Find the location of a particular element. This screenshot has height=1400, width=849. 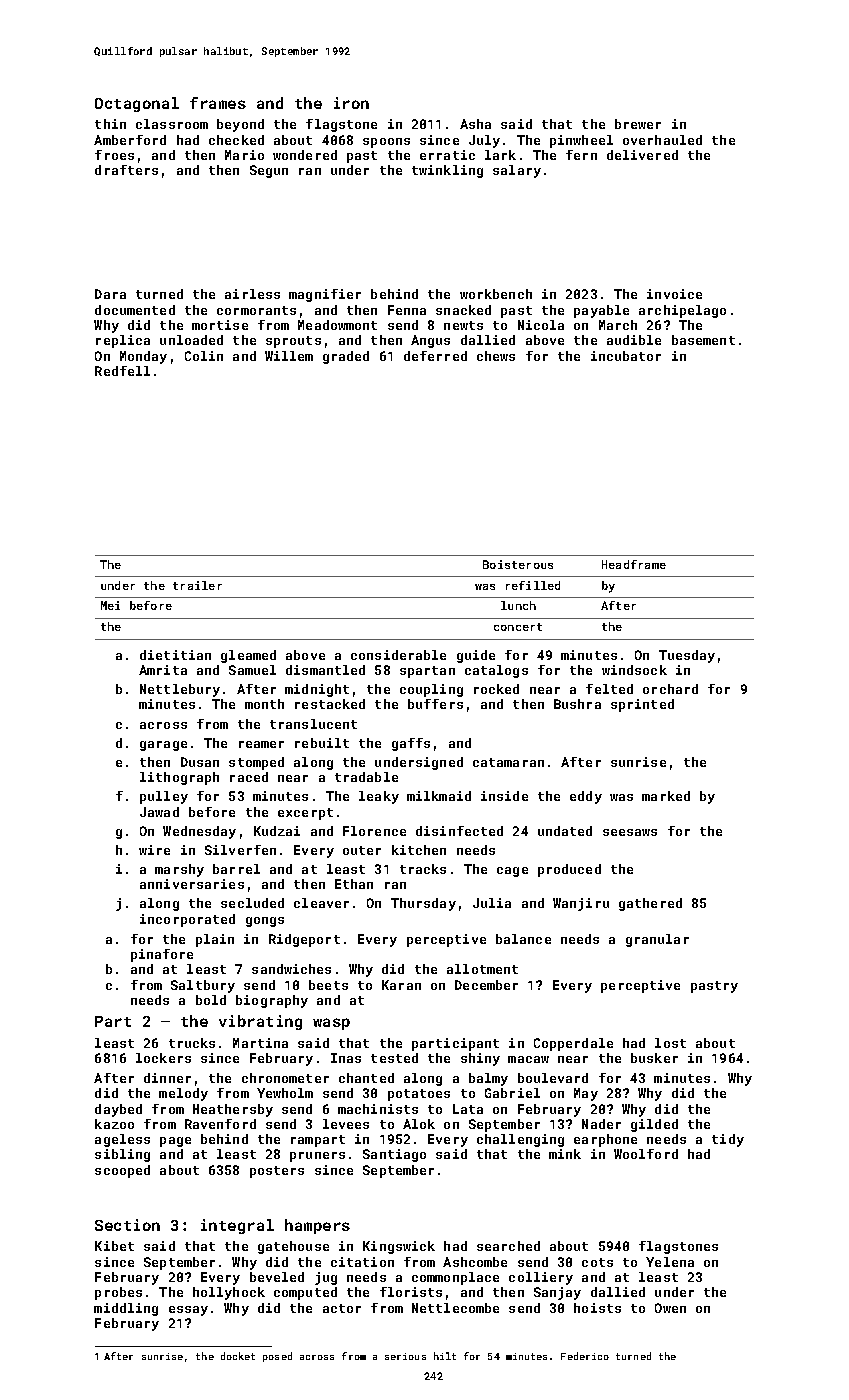

middling is located at coordinates (126, 1309).
